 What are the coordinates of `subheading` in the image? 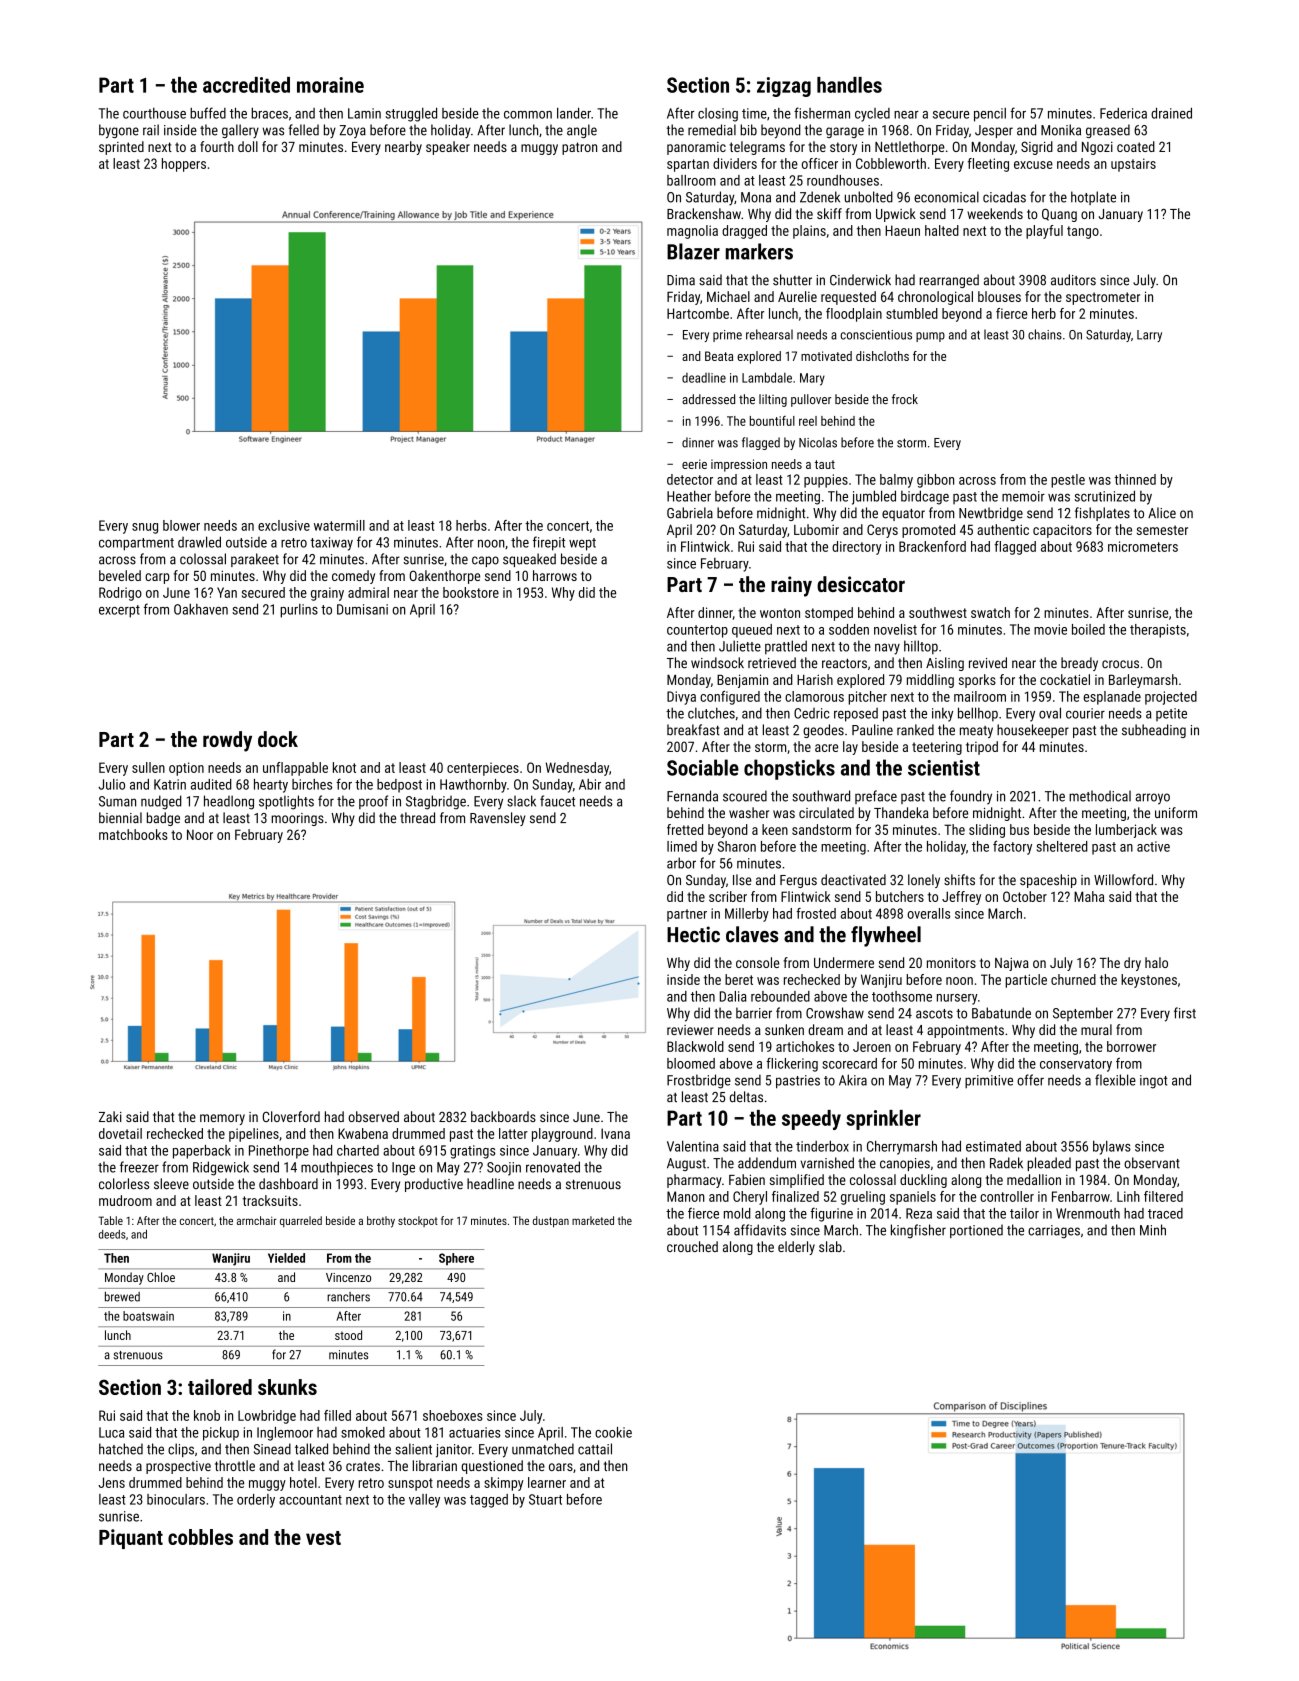 It's located at (1154, 731).
